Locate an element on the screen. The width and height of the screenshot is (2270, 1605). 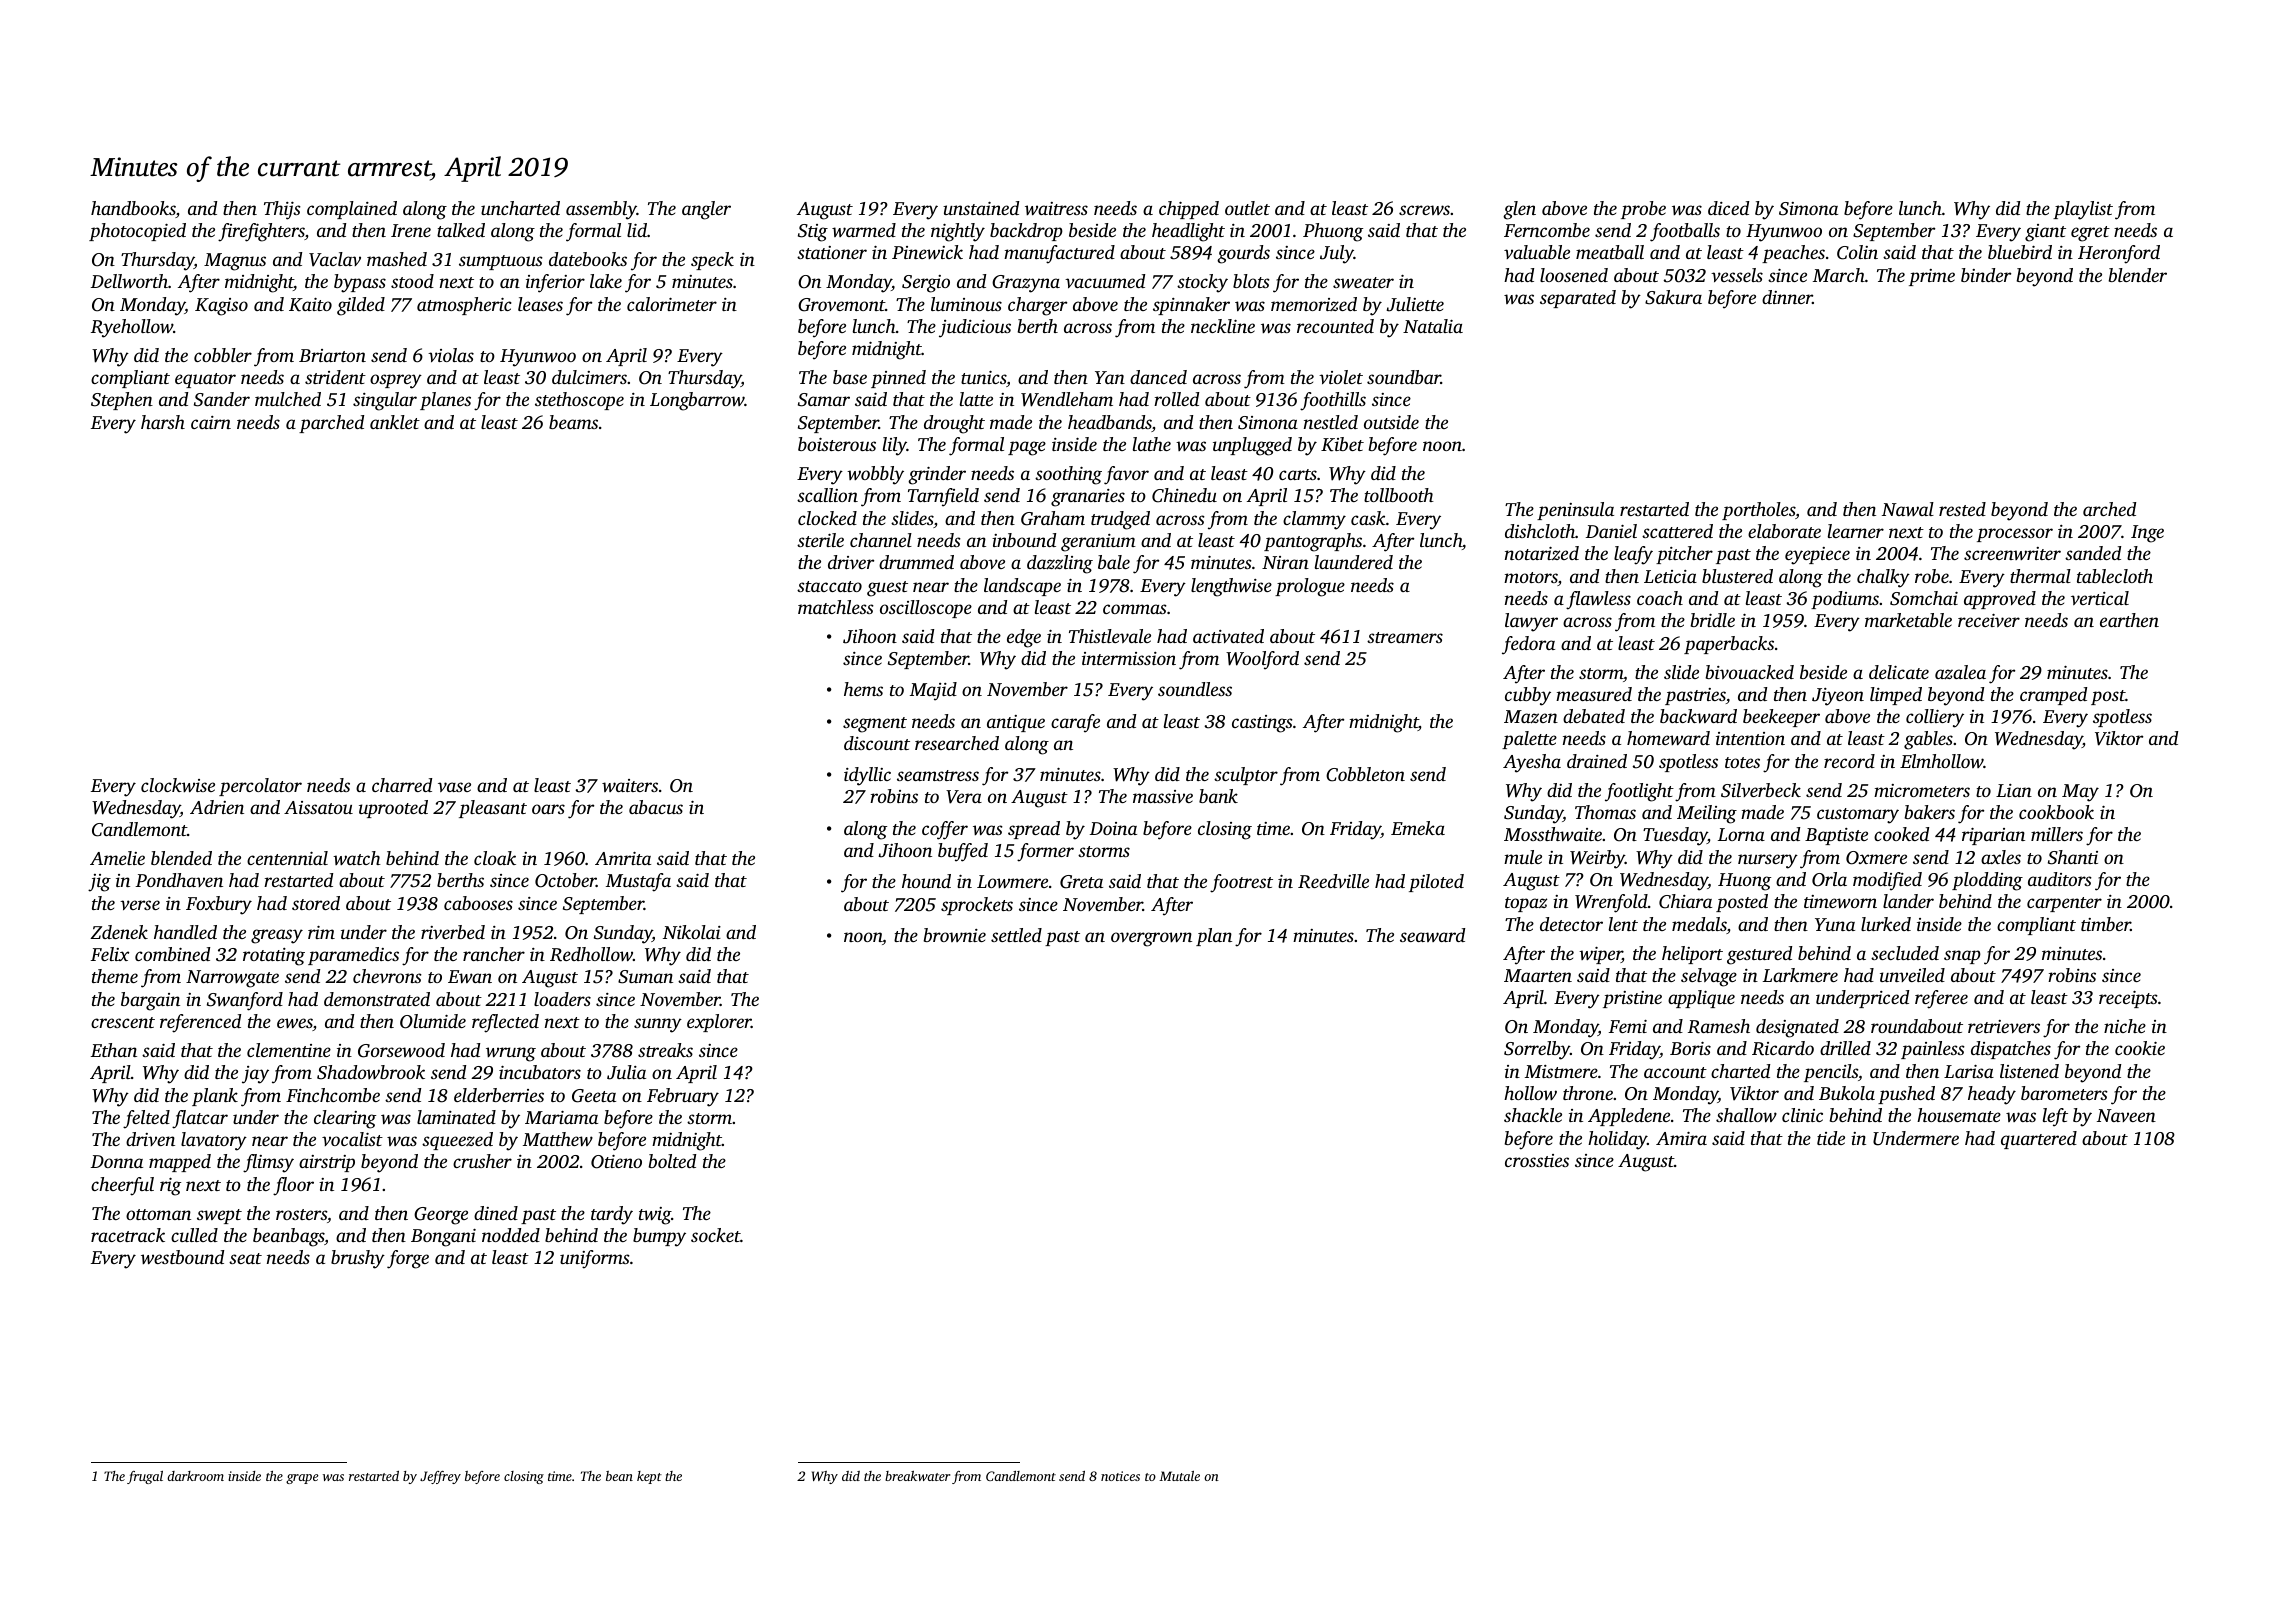
Inge is located at coordinates (2147, 534).
